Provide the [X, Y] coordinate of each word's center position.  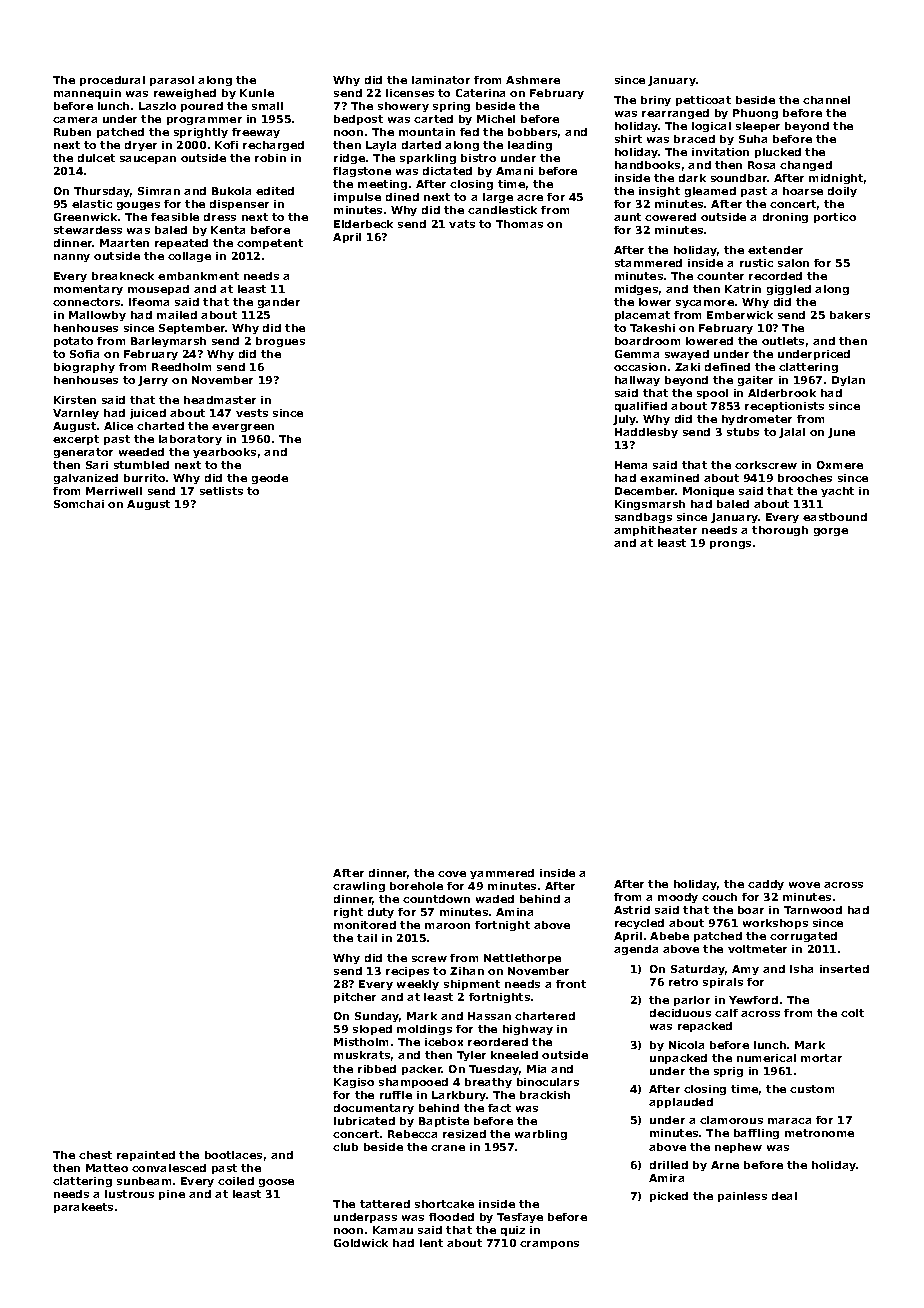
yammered [502, 874]
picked [669, 1197]
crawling [359, 887]
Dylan [848, 381]
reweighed [185, 94]
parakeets [83, 1208]
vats [462, 224]
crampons [549, 1245]
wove [804, 885]
